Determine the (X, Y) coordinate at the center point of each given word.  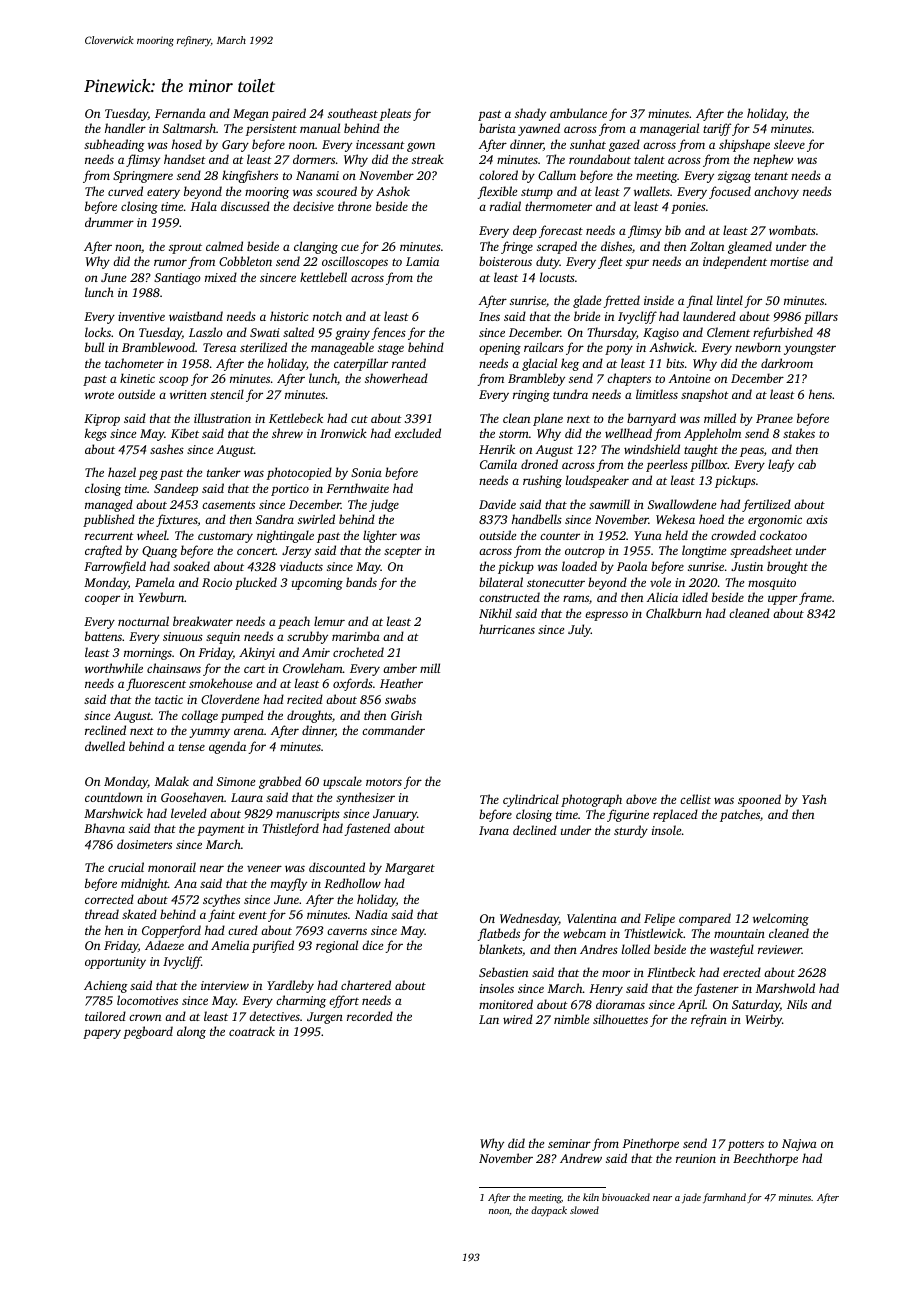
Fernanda (180, 113)
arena (249, 731)
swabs (400, 699)
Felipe (659, 919)
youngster (810, 349)
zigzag (734, 177)
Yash (814, 799)
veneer (264, 868)
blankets (500, 949)
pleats (395, 114)
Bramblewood (158, 347)
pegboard (148, 1032)
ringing (531, 396)
